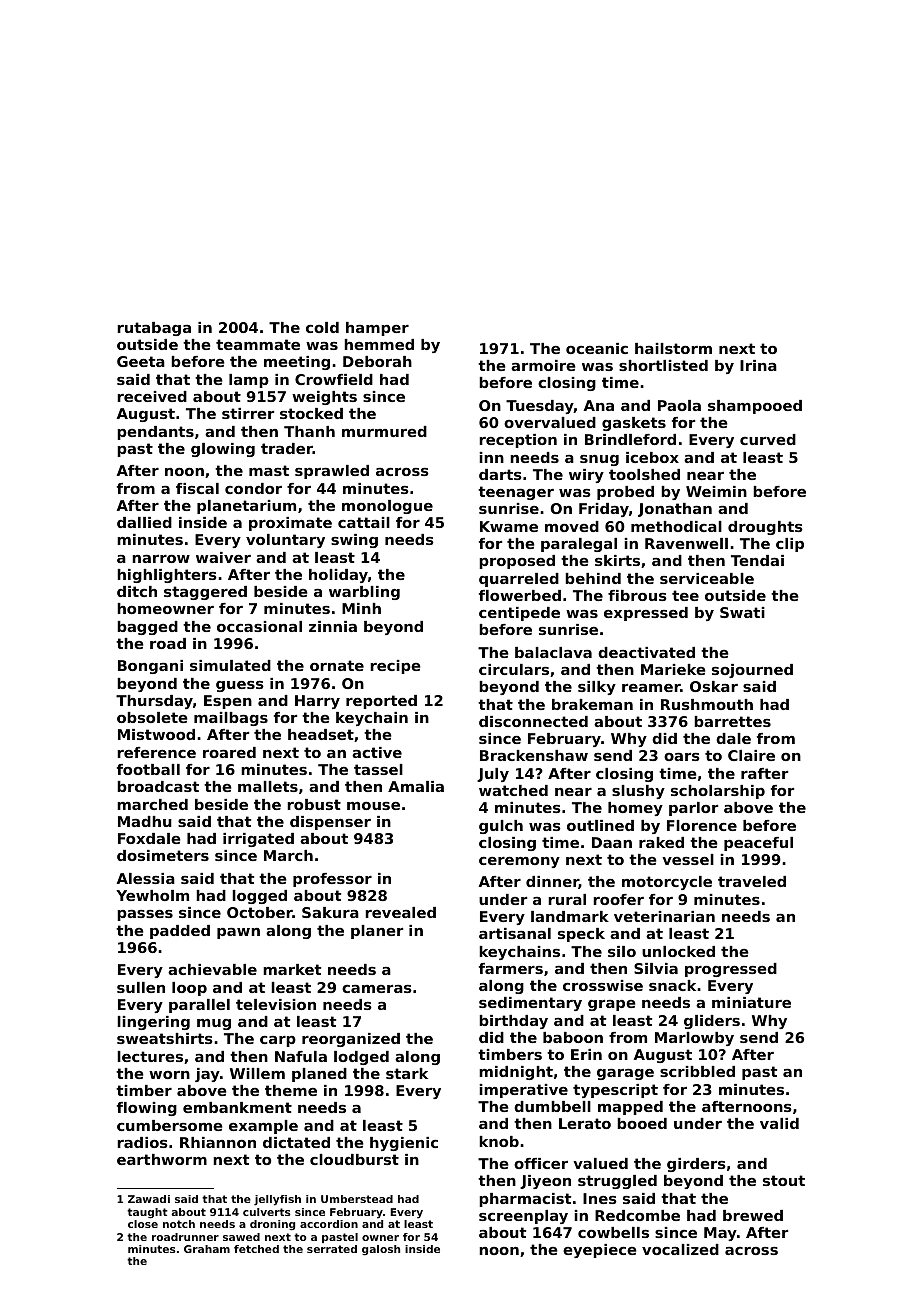 The width and height of the screenshot is (924, 1308). Describe the element at coordinates (678, 951) in the screenshot. I see `unlocked` at that location.
